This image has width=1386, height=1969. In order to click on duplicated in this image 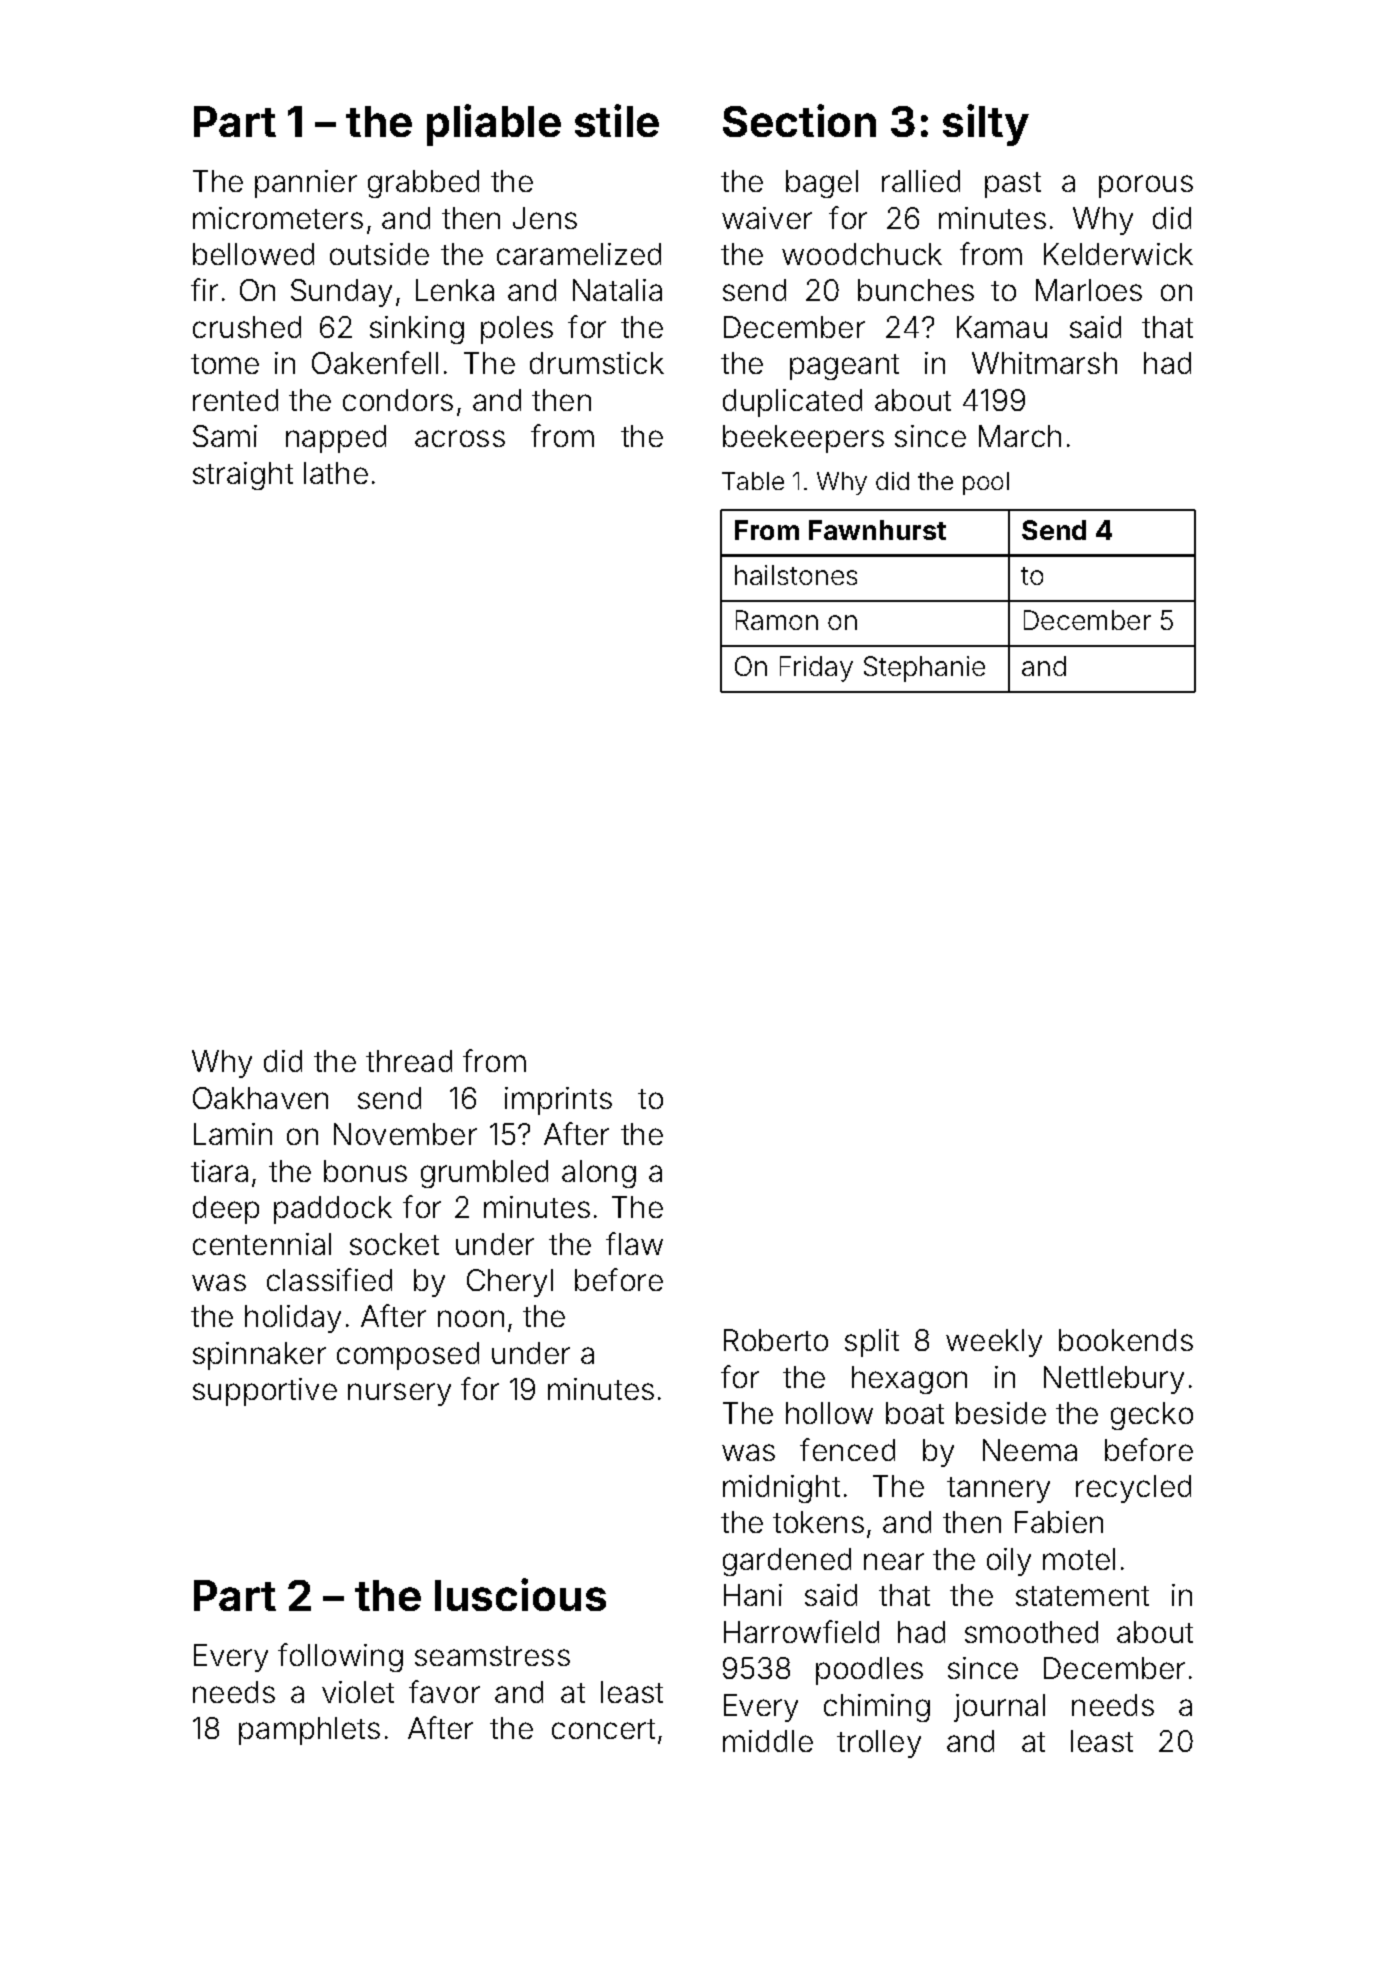, I will do `click(792, 403)`.
